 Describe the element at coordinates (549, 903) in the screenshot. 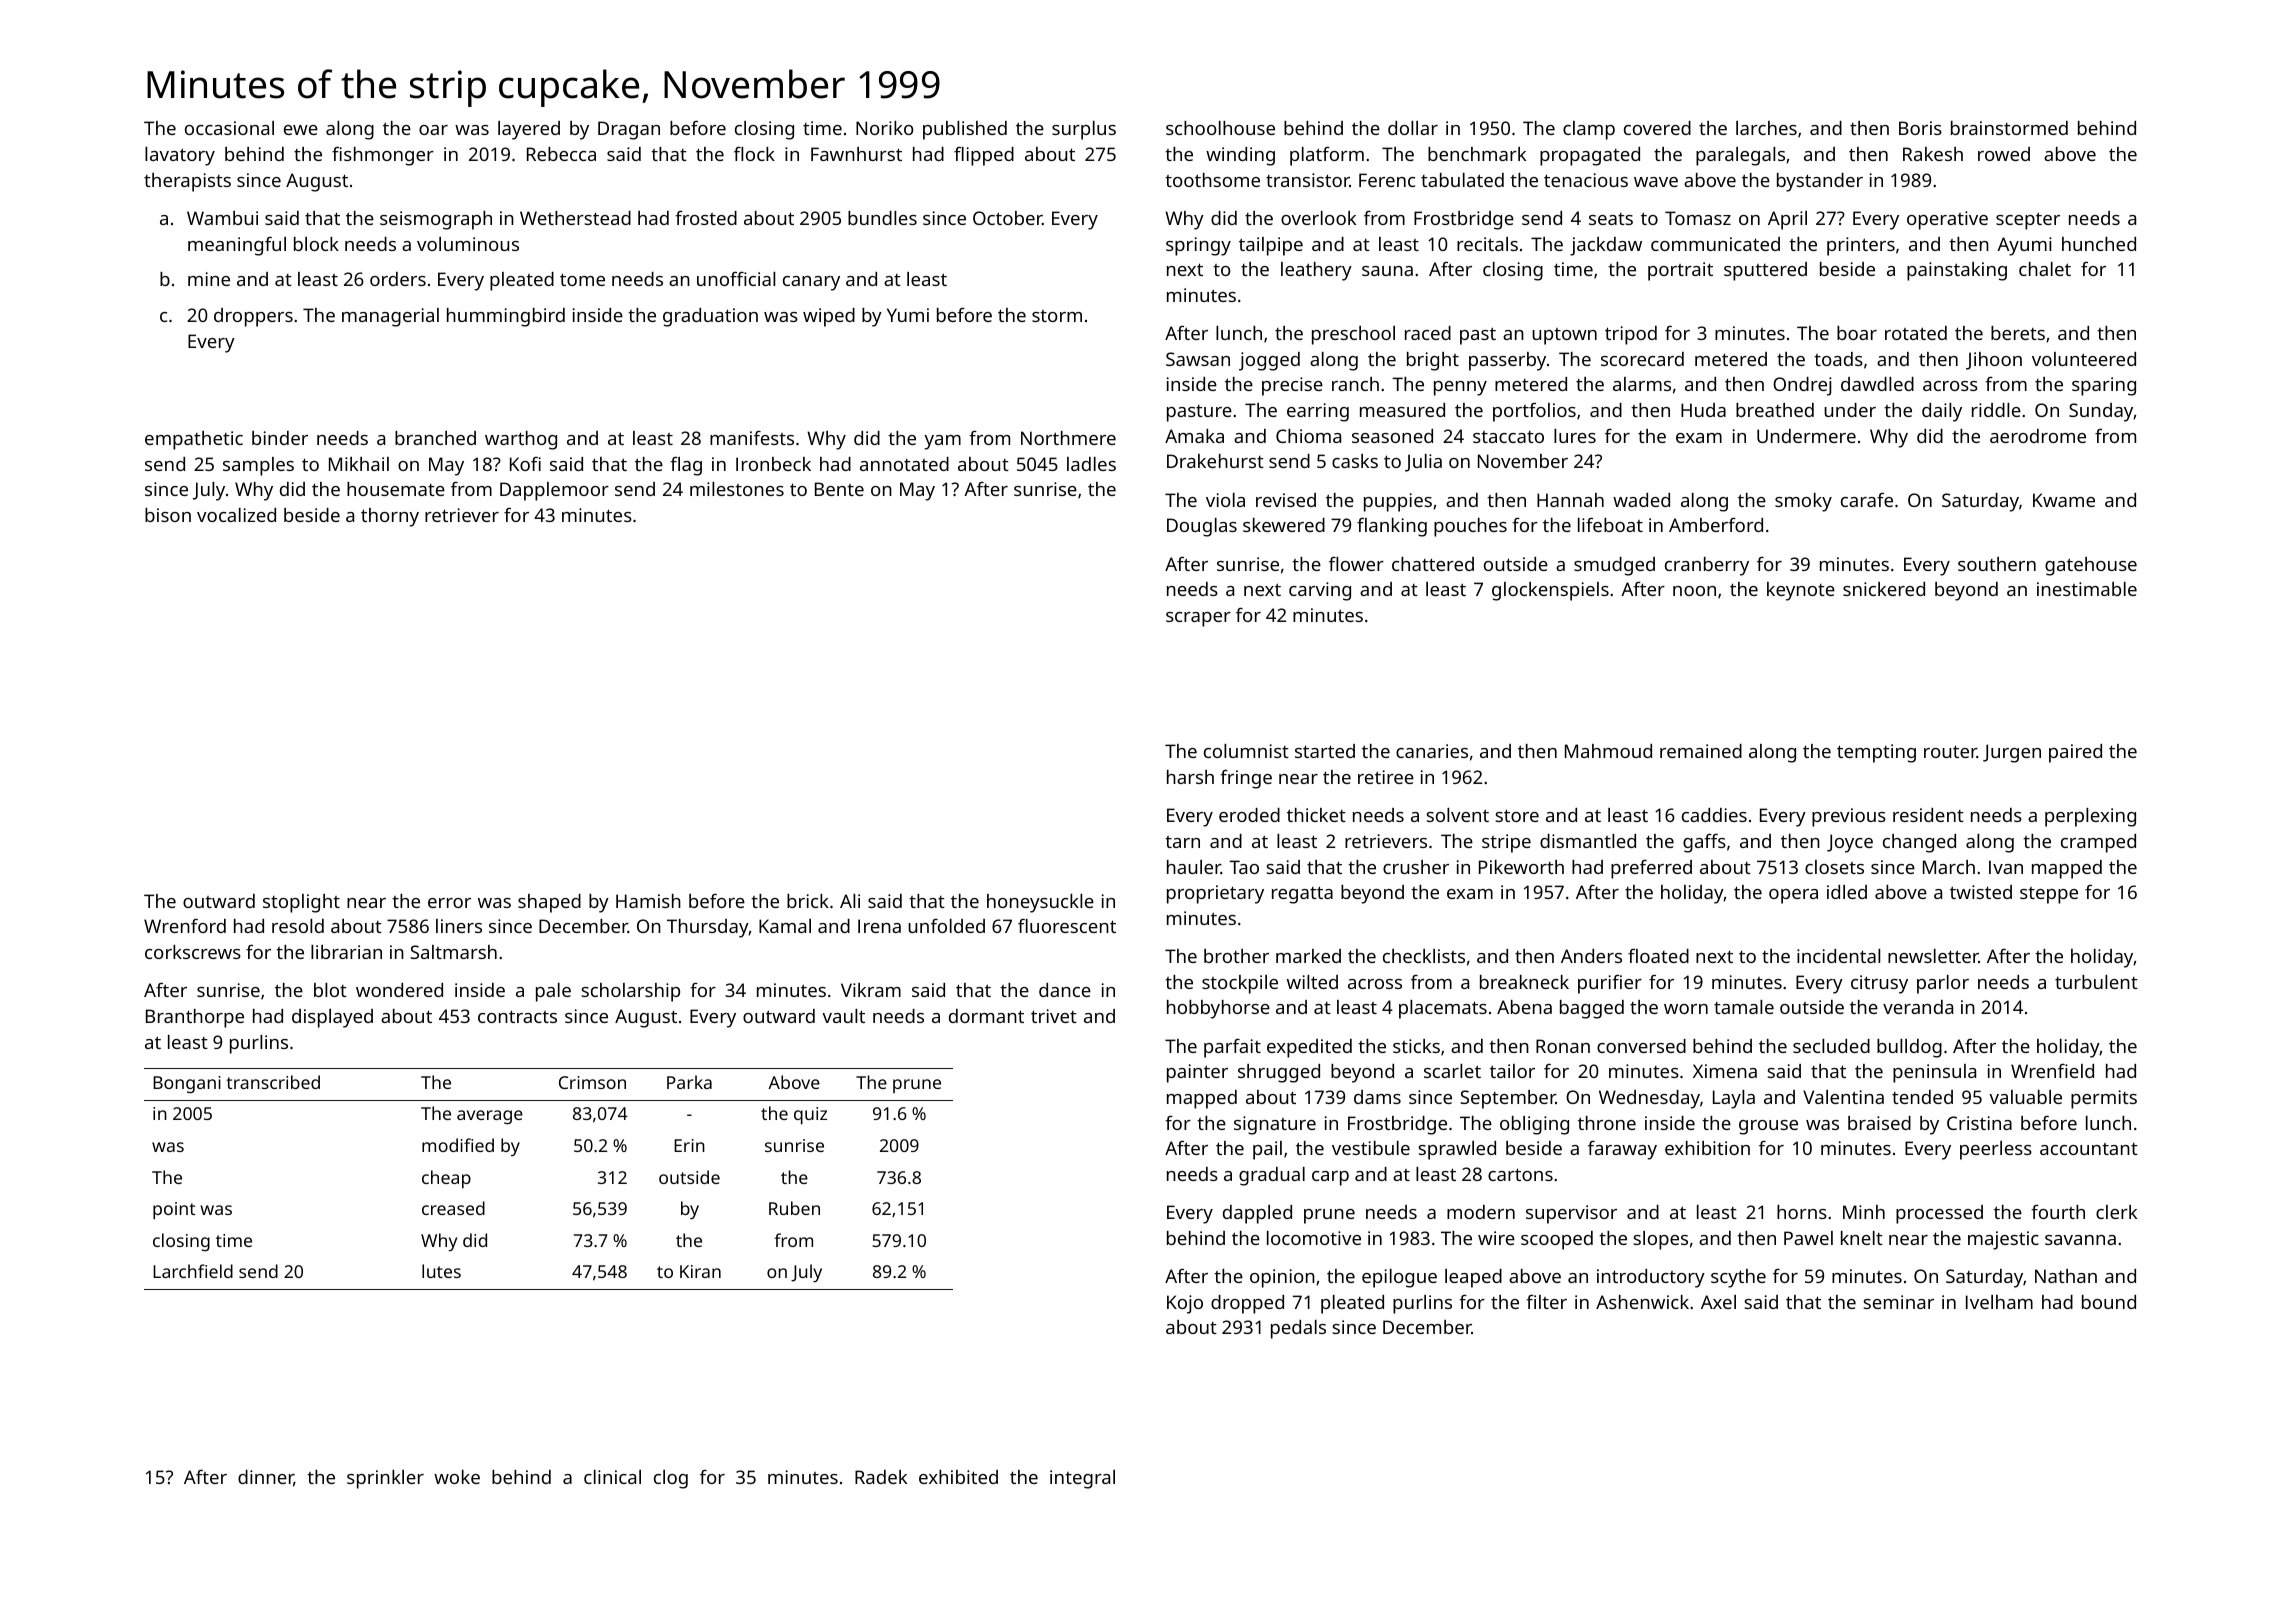

I see `shaped` at that location.
